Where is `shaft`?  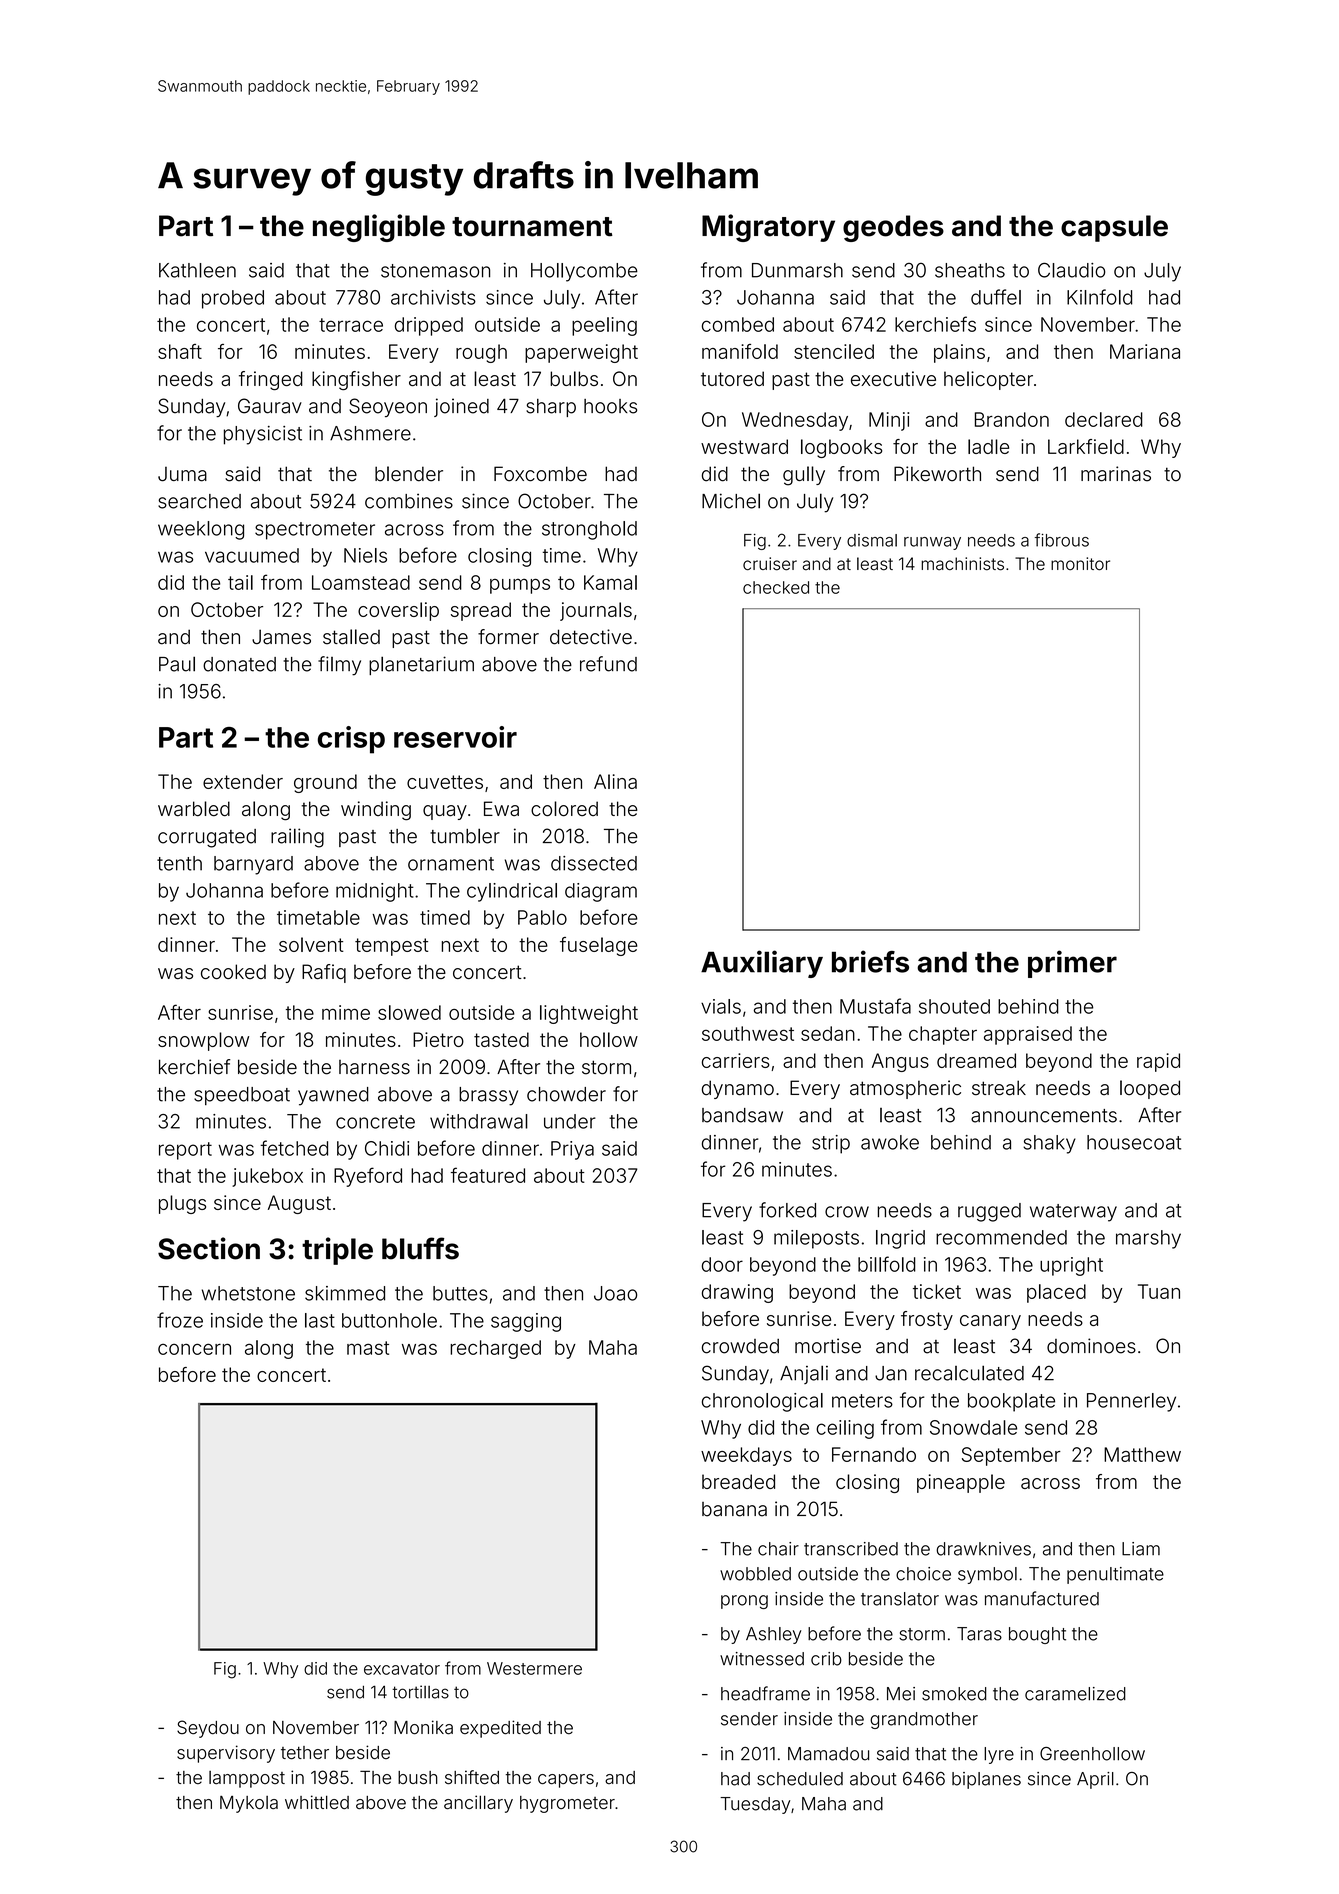
shaft is located at coordinates (180, 351).
